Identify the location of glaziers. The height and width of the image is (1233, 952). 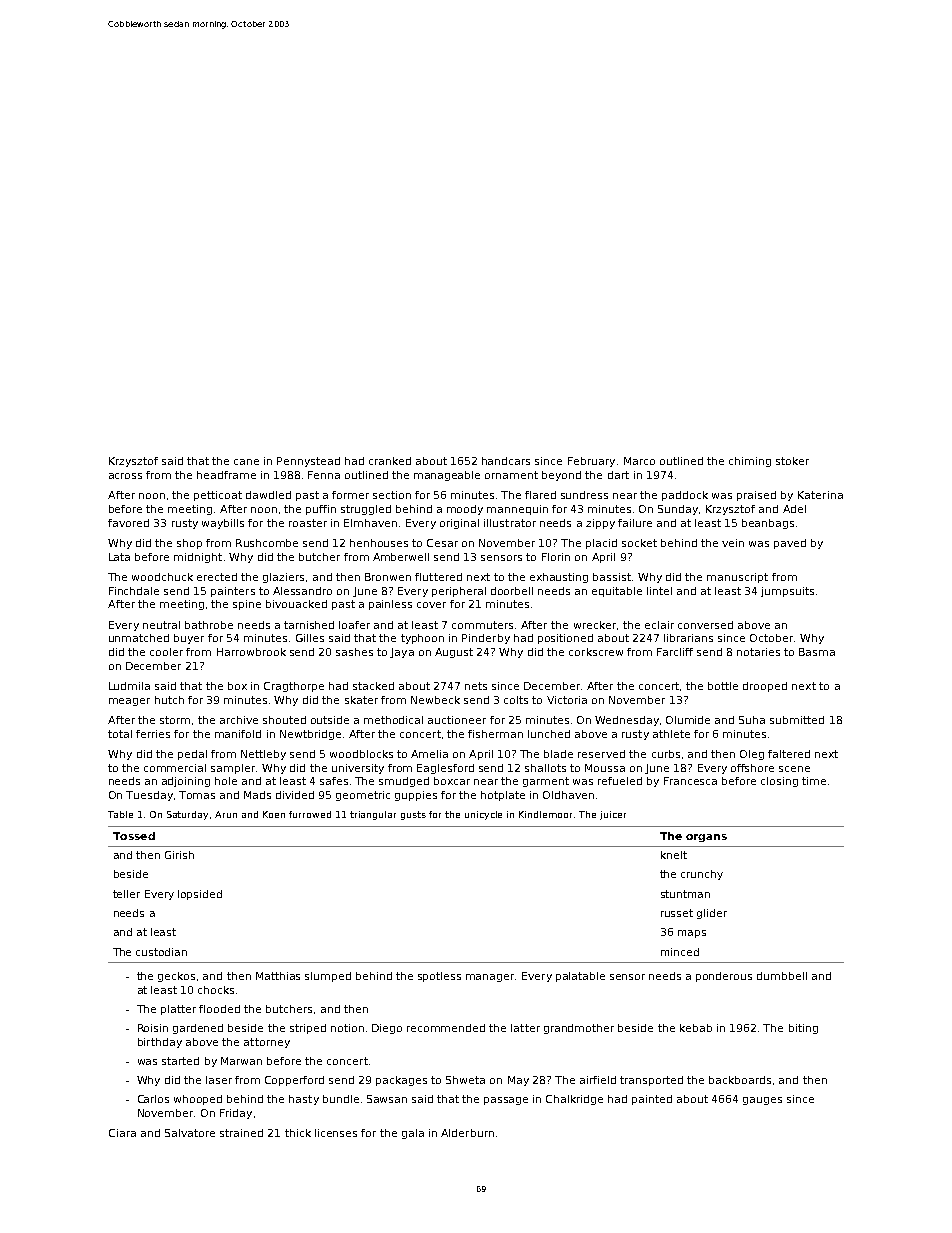
(283, 578).
